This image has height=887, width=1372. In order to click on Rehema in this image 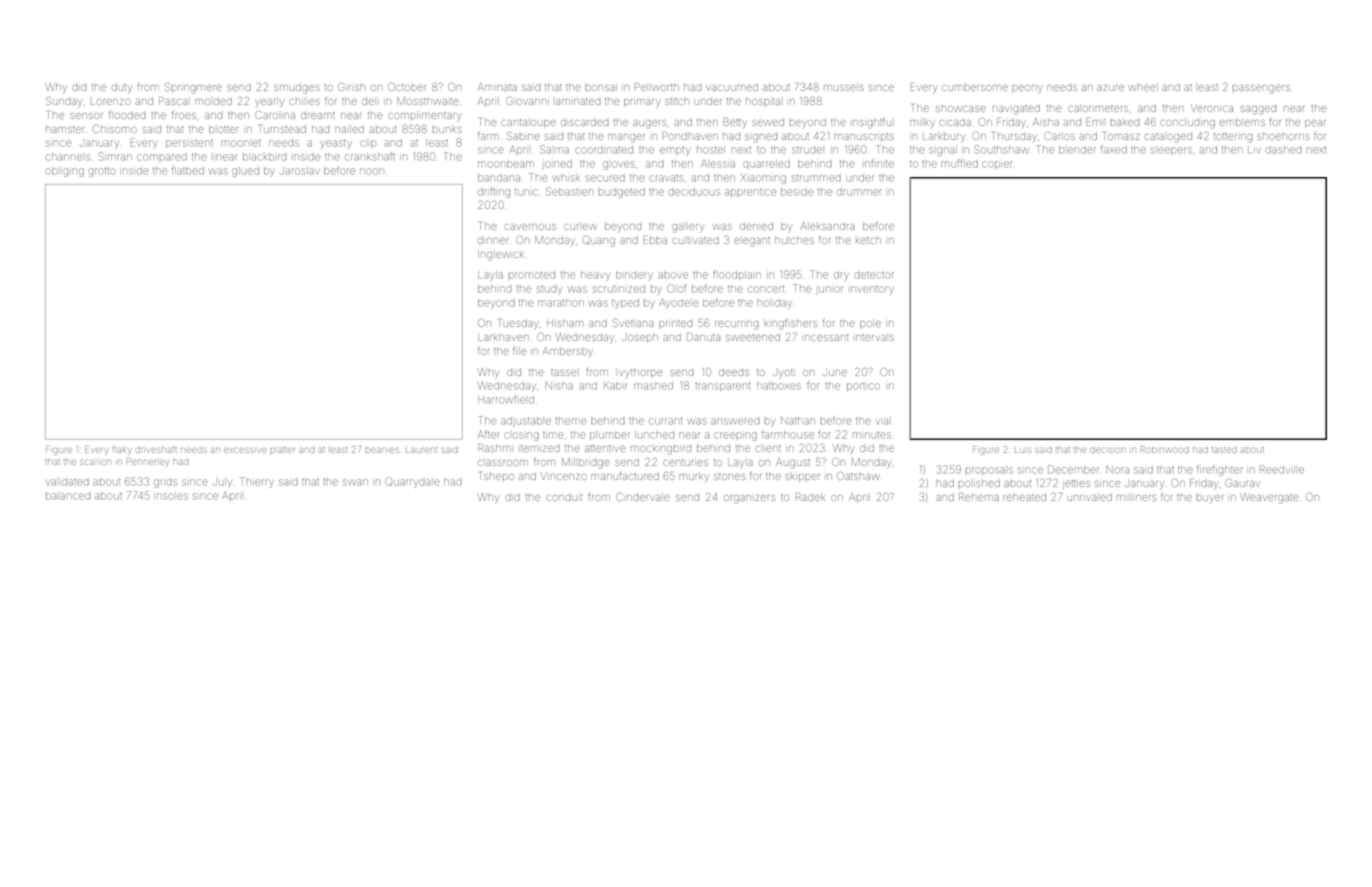, I will do `click(979, 497)`.
